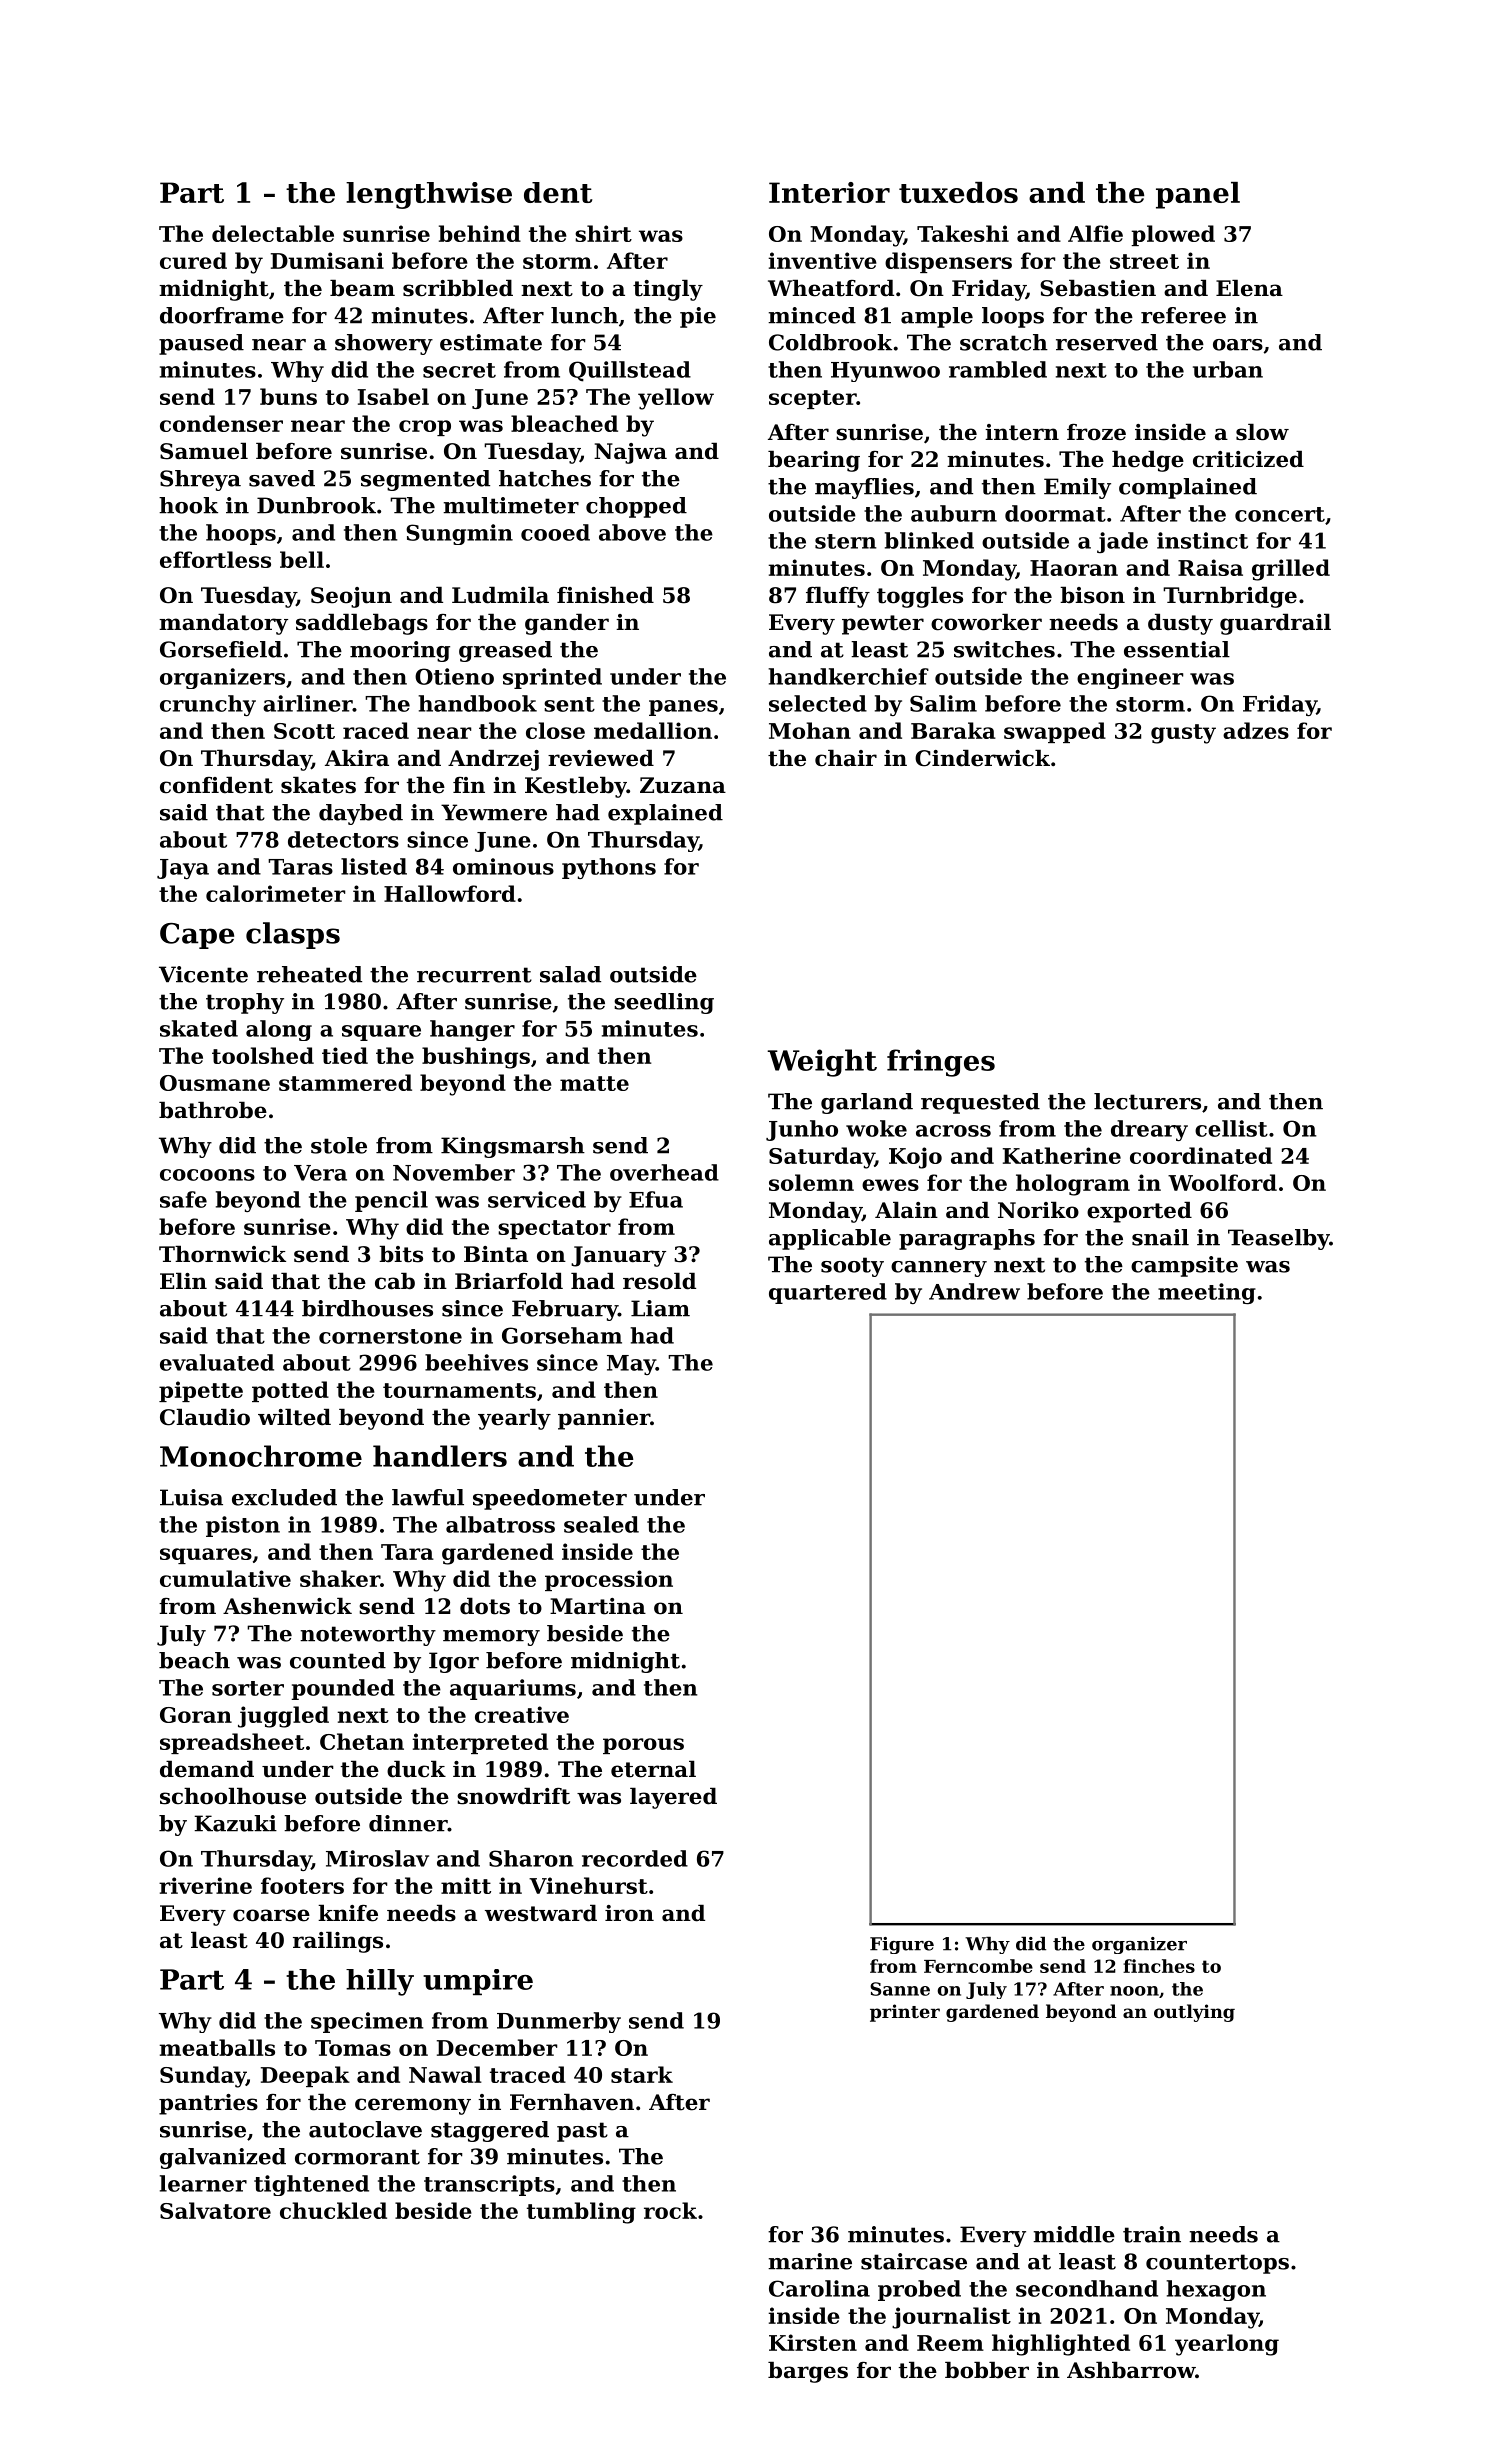 This image has height=2464, width=1496. I want to click on bits, so click(401, 1254).
